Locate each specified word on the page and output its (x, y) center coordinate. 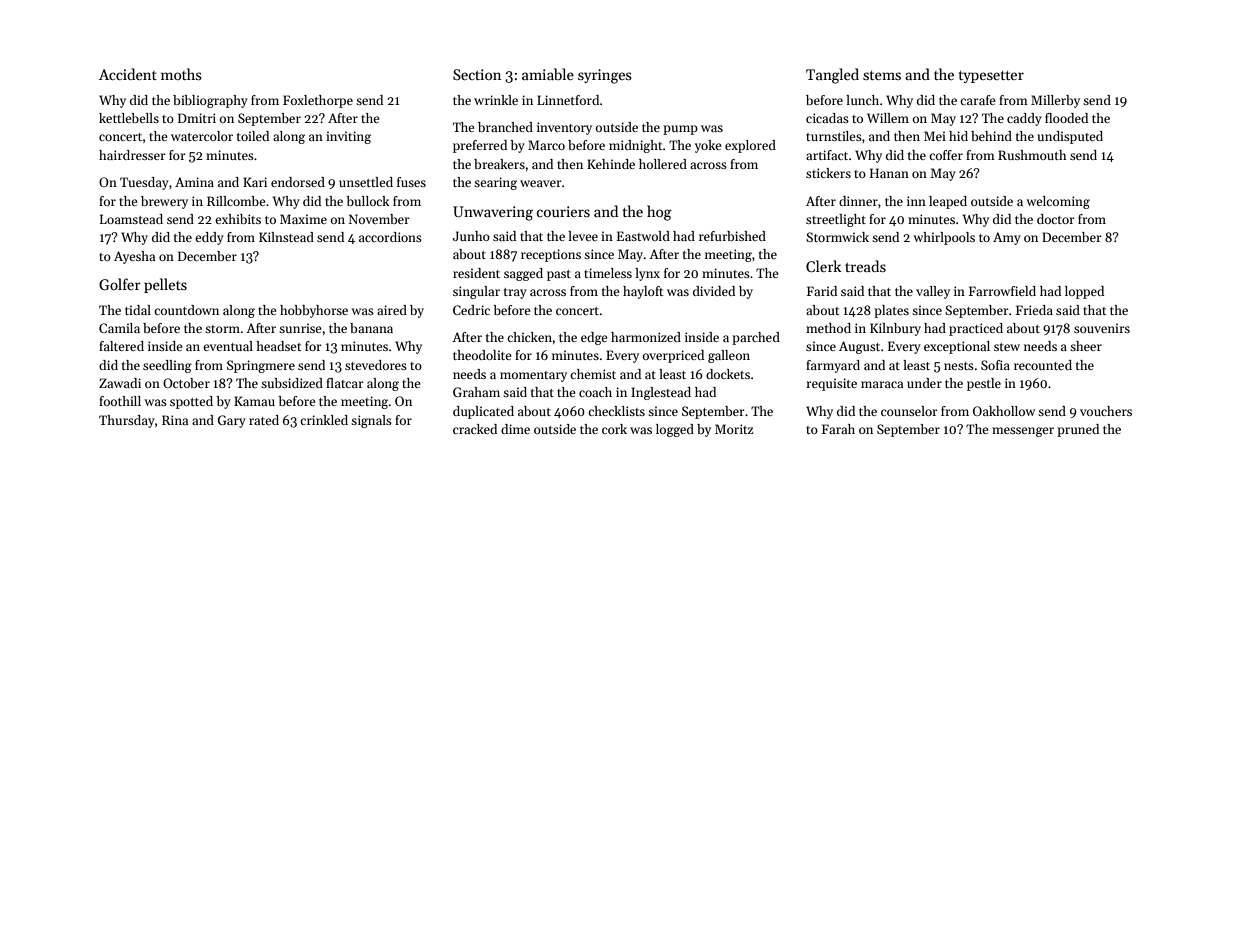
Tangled (832, 76)
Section (477, 74)
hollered (663, 164)
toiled (253, 136)
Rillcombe (236, 201)
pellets (165, 285)
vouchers (1106, 411)
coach (595, 392)
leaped (948, 202)
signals (371, 421)
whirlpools (944, 238)
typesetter (991, 77)
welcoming (1058, 202)
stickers (828, 173)
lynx (647, 274)
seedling (167, 366)
